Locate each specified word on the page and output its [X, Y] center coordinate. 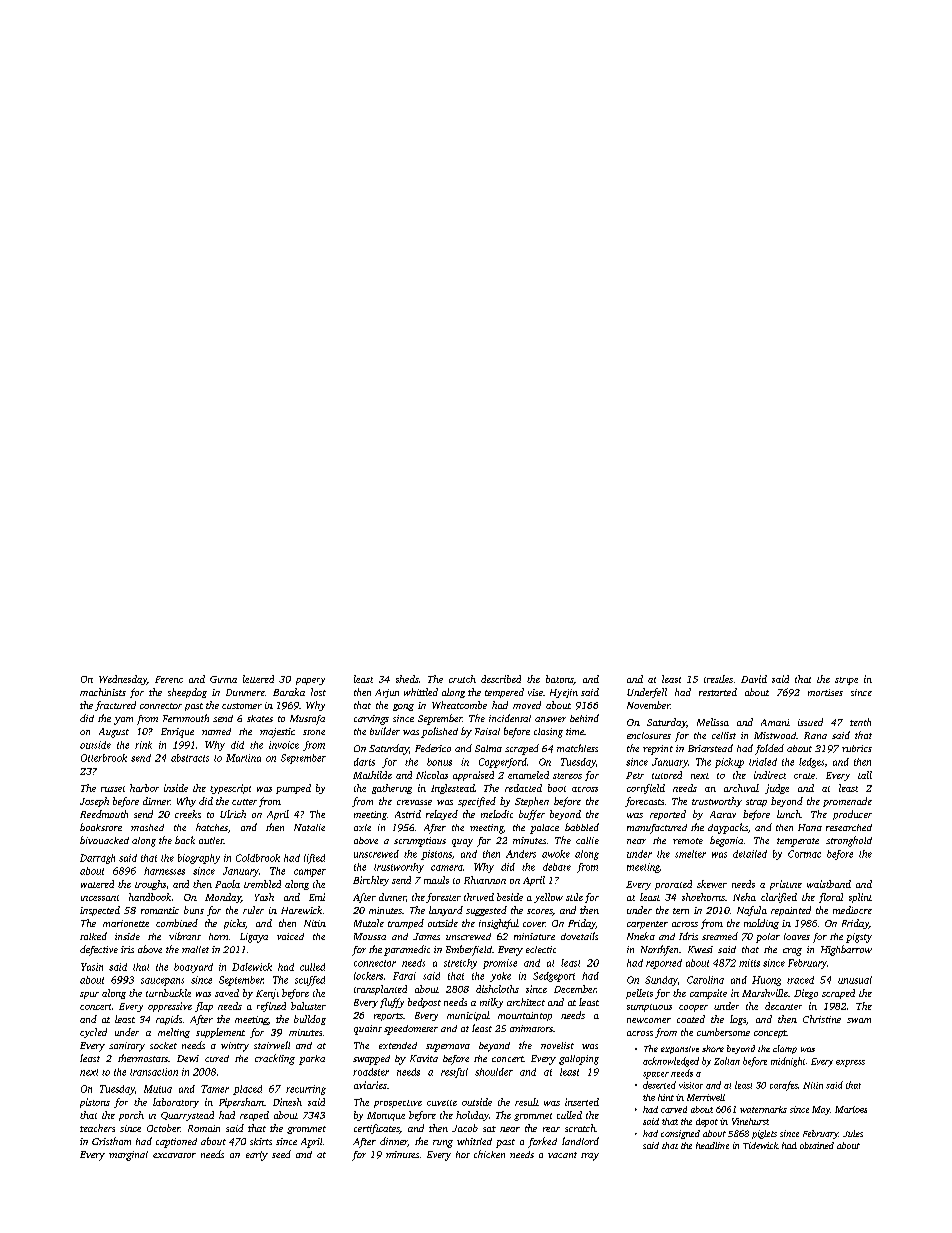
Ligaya [254, 938]
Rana [815, 735]
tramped [406, 924]
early [257, 1156]
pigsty [859, 938]
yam [123, 721]
